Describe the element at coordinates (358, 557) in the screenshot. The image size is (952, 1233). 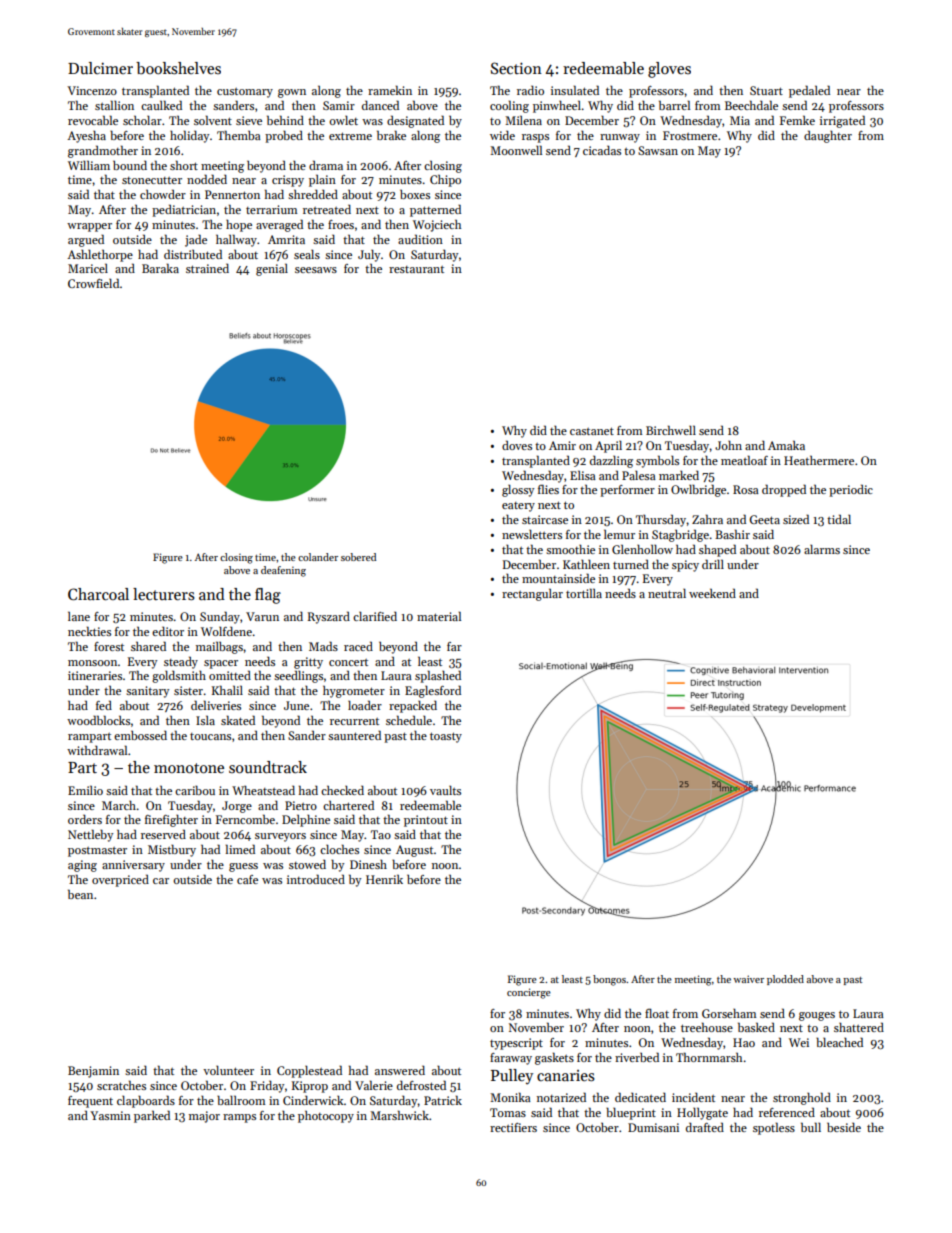
I see `sobered` at that location.
